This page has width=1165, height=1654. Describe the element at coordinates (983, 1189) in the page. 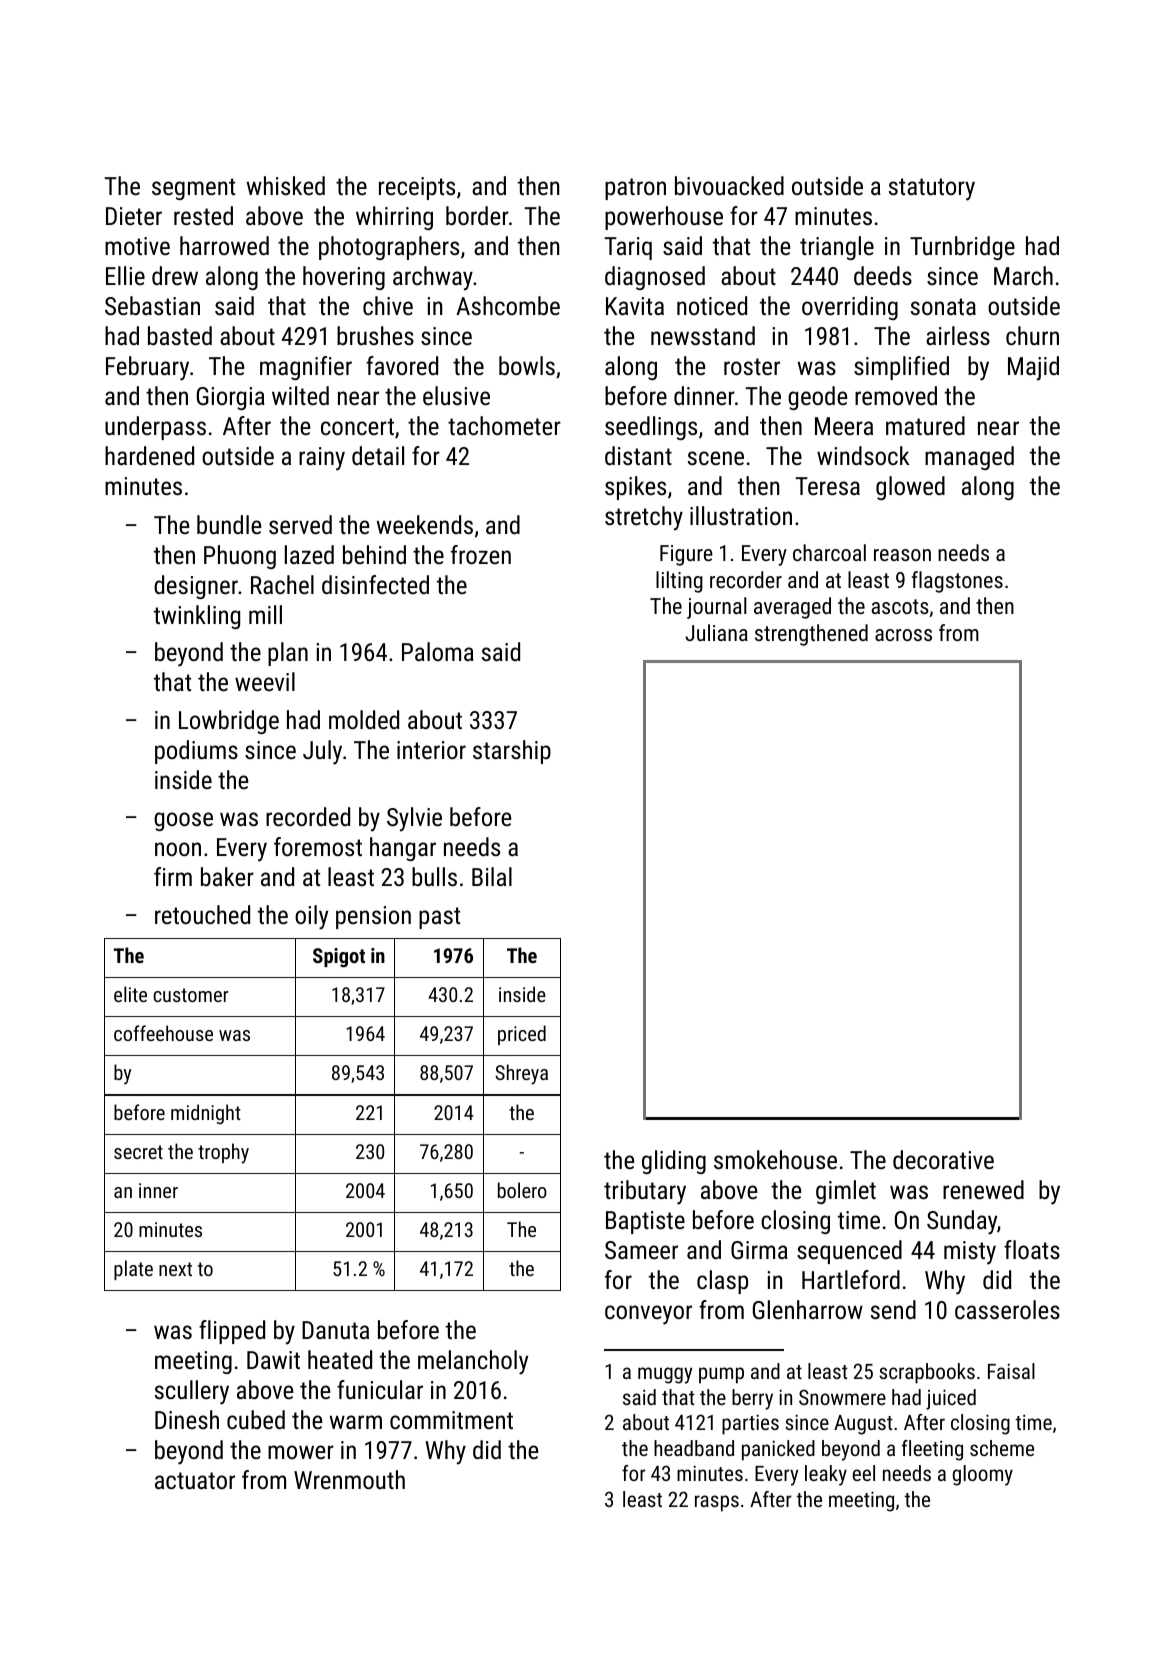

I see `renewed` at that location.
